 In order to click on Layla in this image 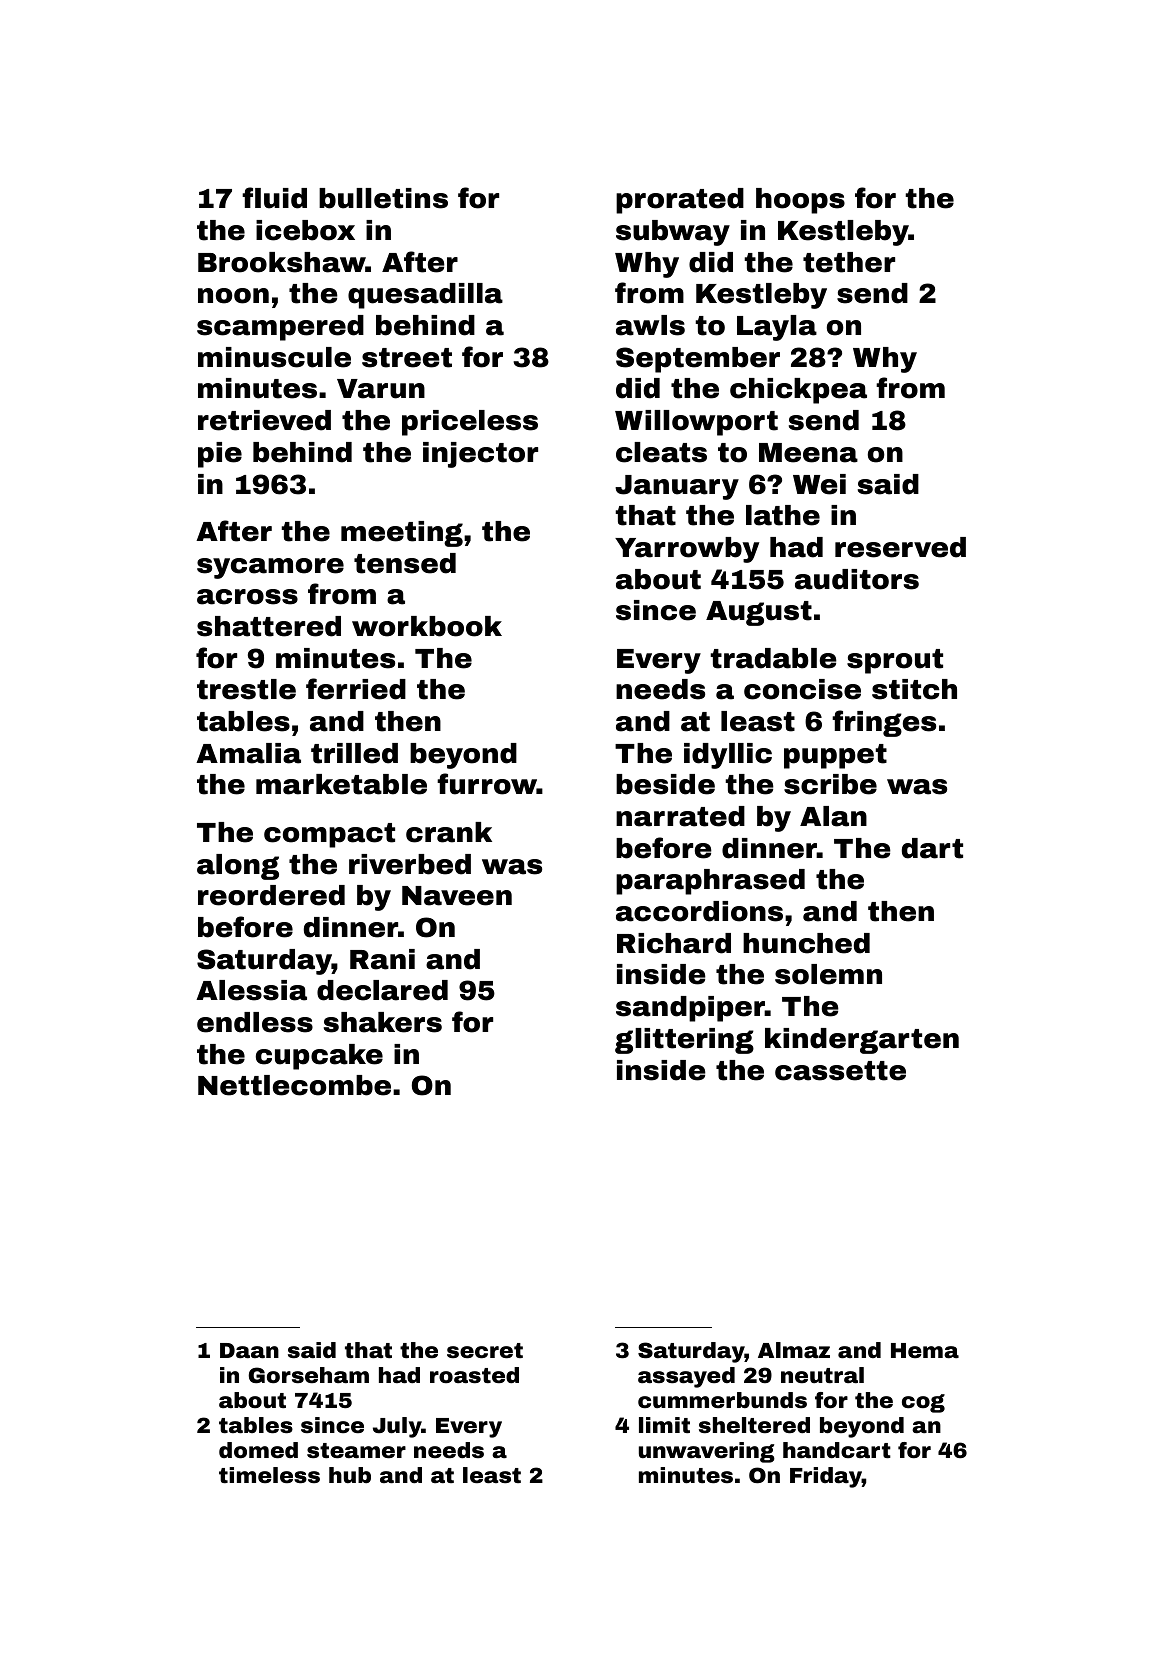, I will do `click(777, 328)`.
